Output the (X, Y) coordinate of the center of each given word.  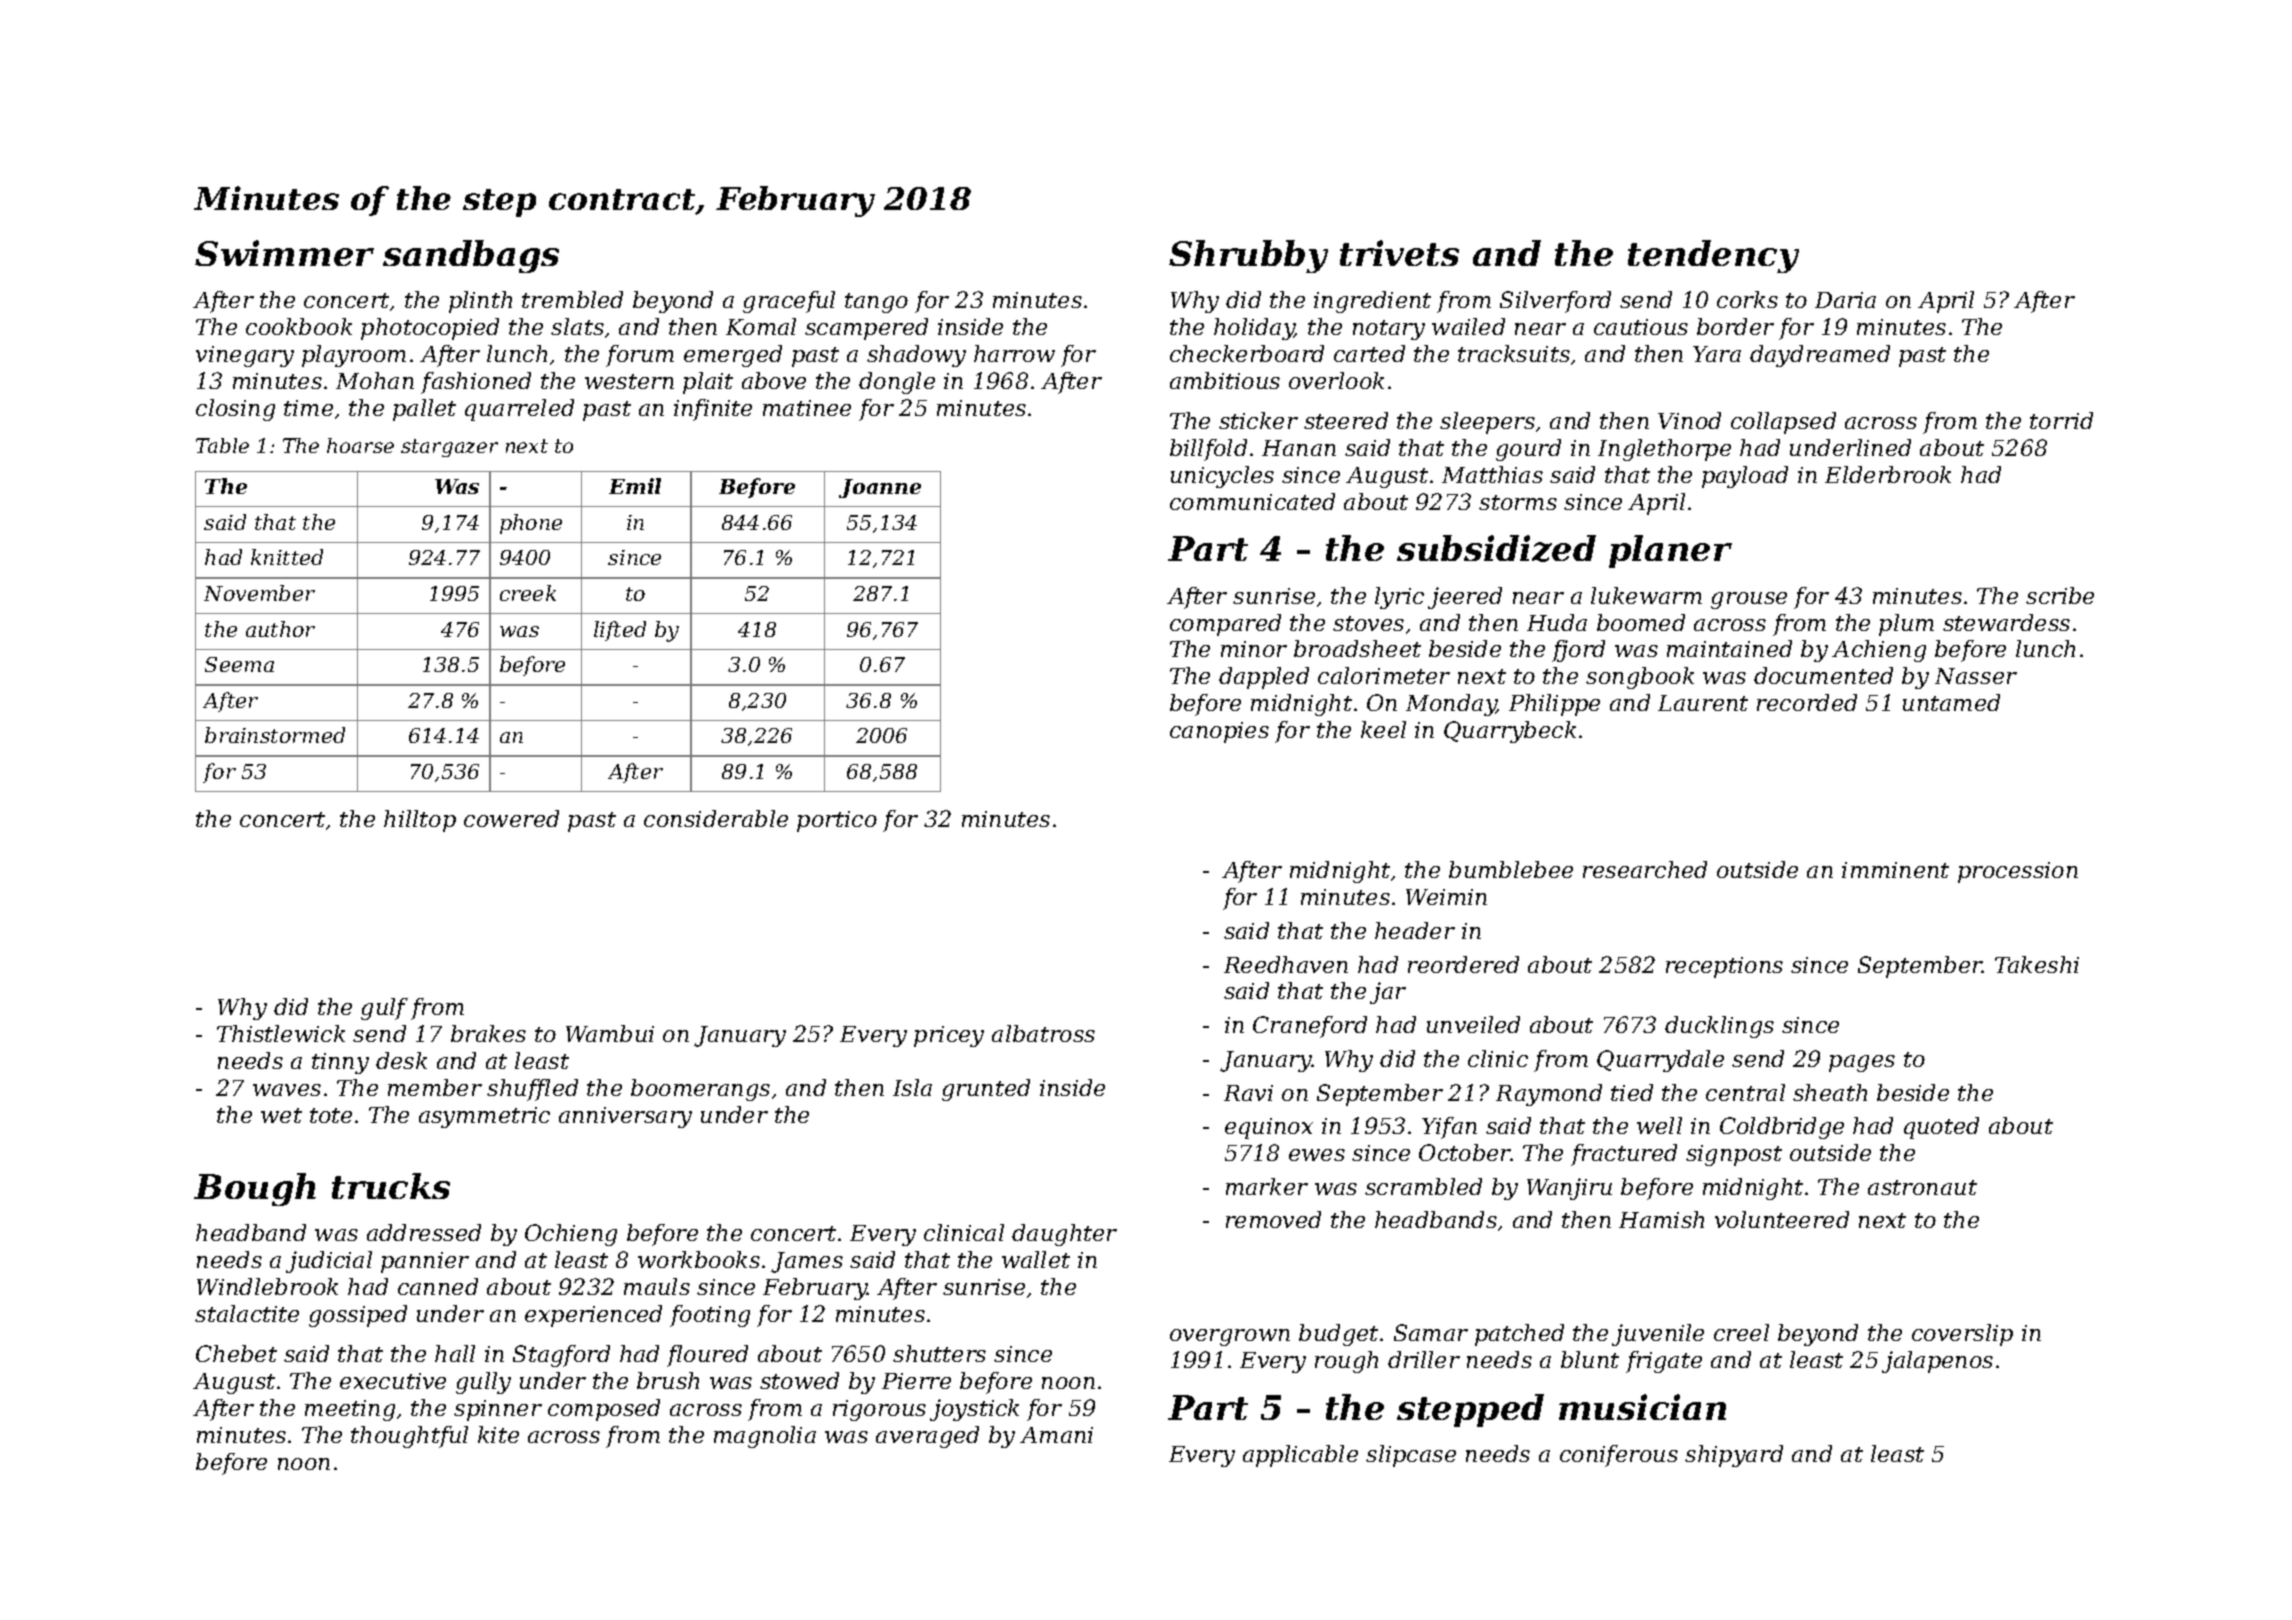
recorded (1807, 702)
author (280, 629)
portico (837, 821)
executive (393, 1381)
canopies (1219, 732)
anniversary (625, 1117)
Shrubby (1248, 256)
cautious (1641, 327)
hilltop (420, 821)
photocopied (430, 329)
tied (1632, 1092)
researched (1645, 869)
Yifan (1449, 1128)
